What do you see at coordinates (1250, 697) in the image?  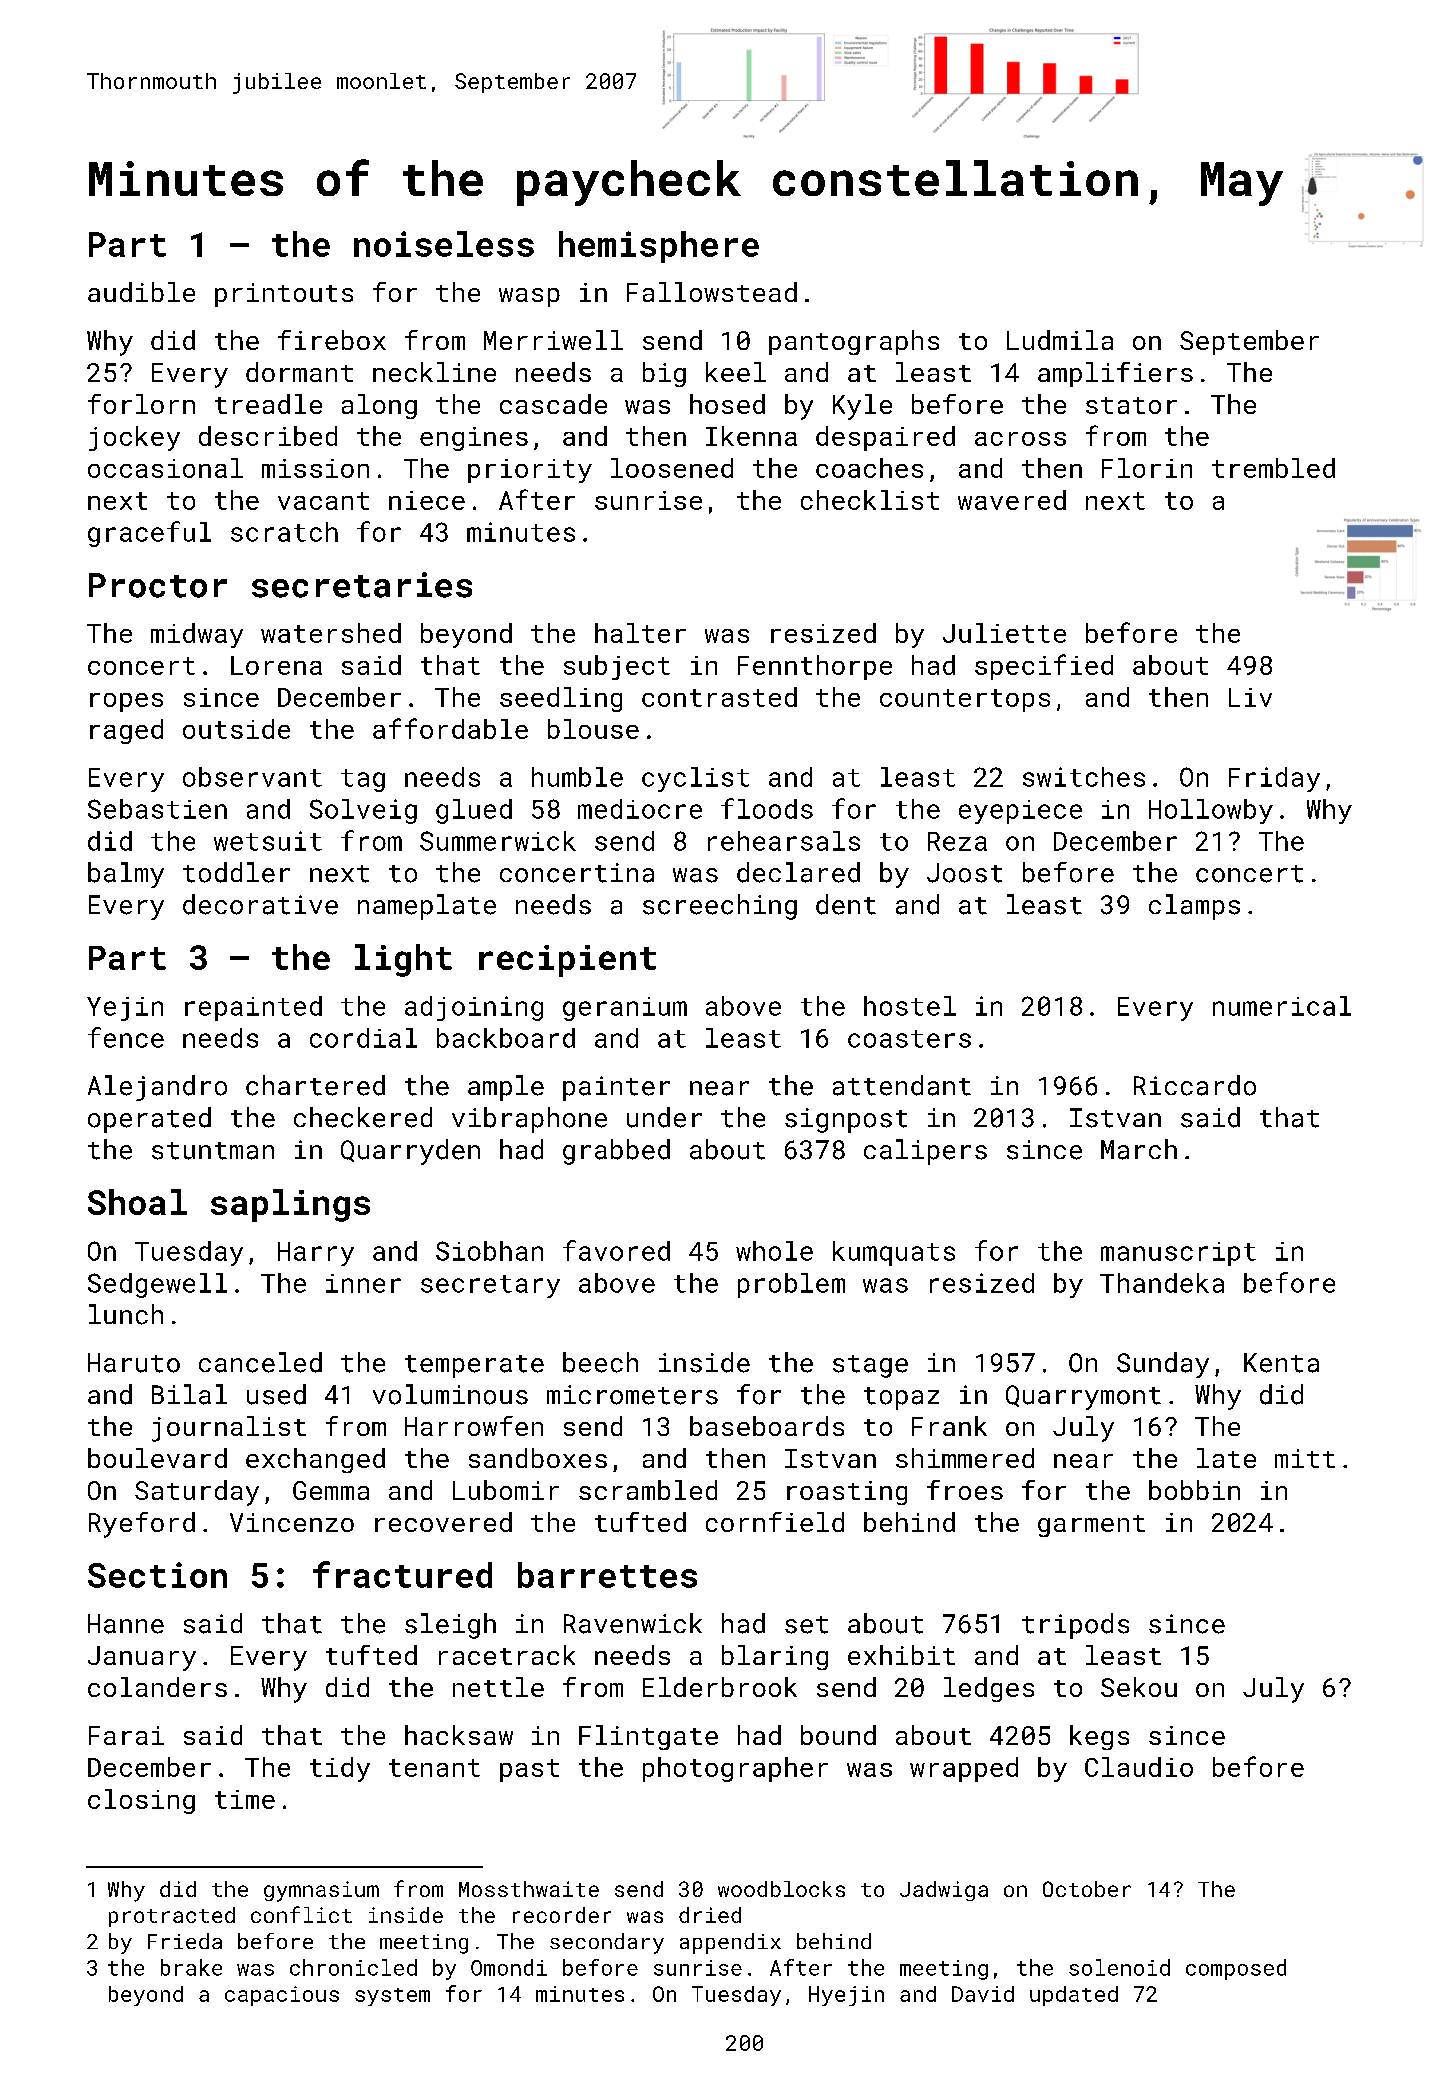 I see `Liv` at bounding box center [1250, 697].
